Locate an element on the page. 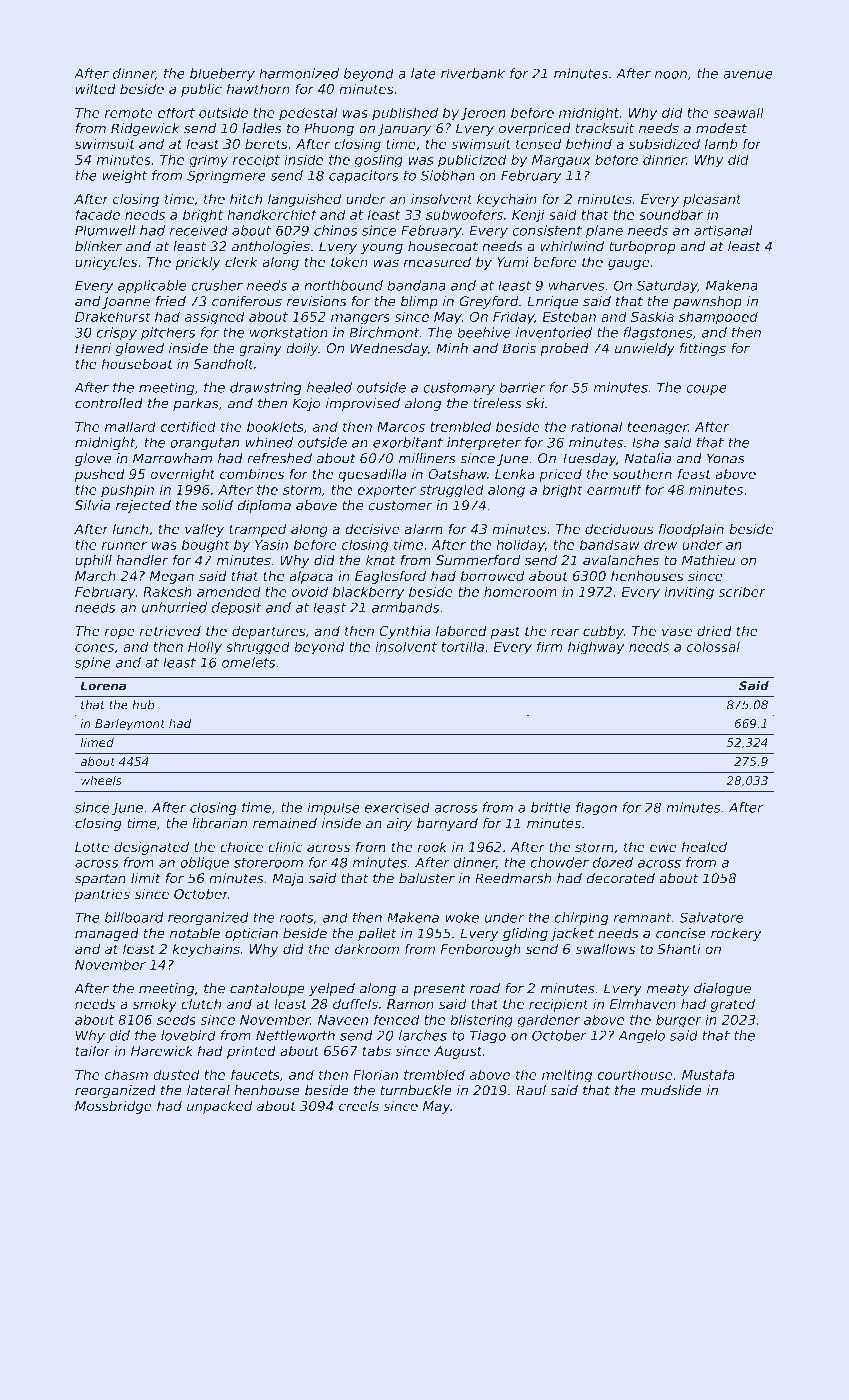 The height and width of the image is (1400, 849). duffels is located at coordinates (355, 1004).
